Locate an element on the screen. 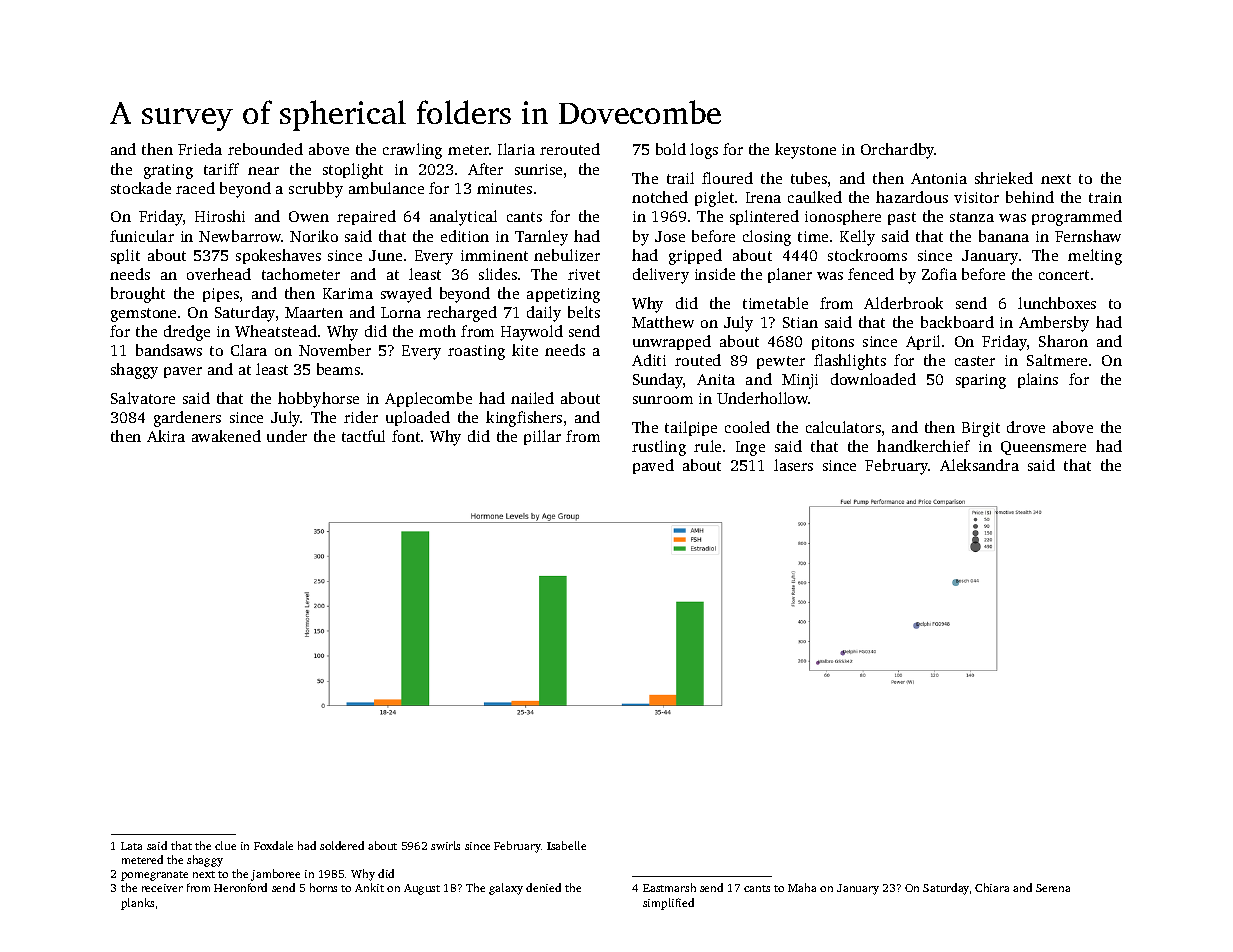 The width and height of the screenshot is (1233, 952). Akira is located at coordinates (166, 436).
